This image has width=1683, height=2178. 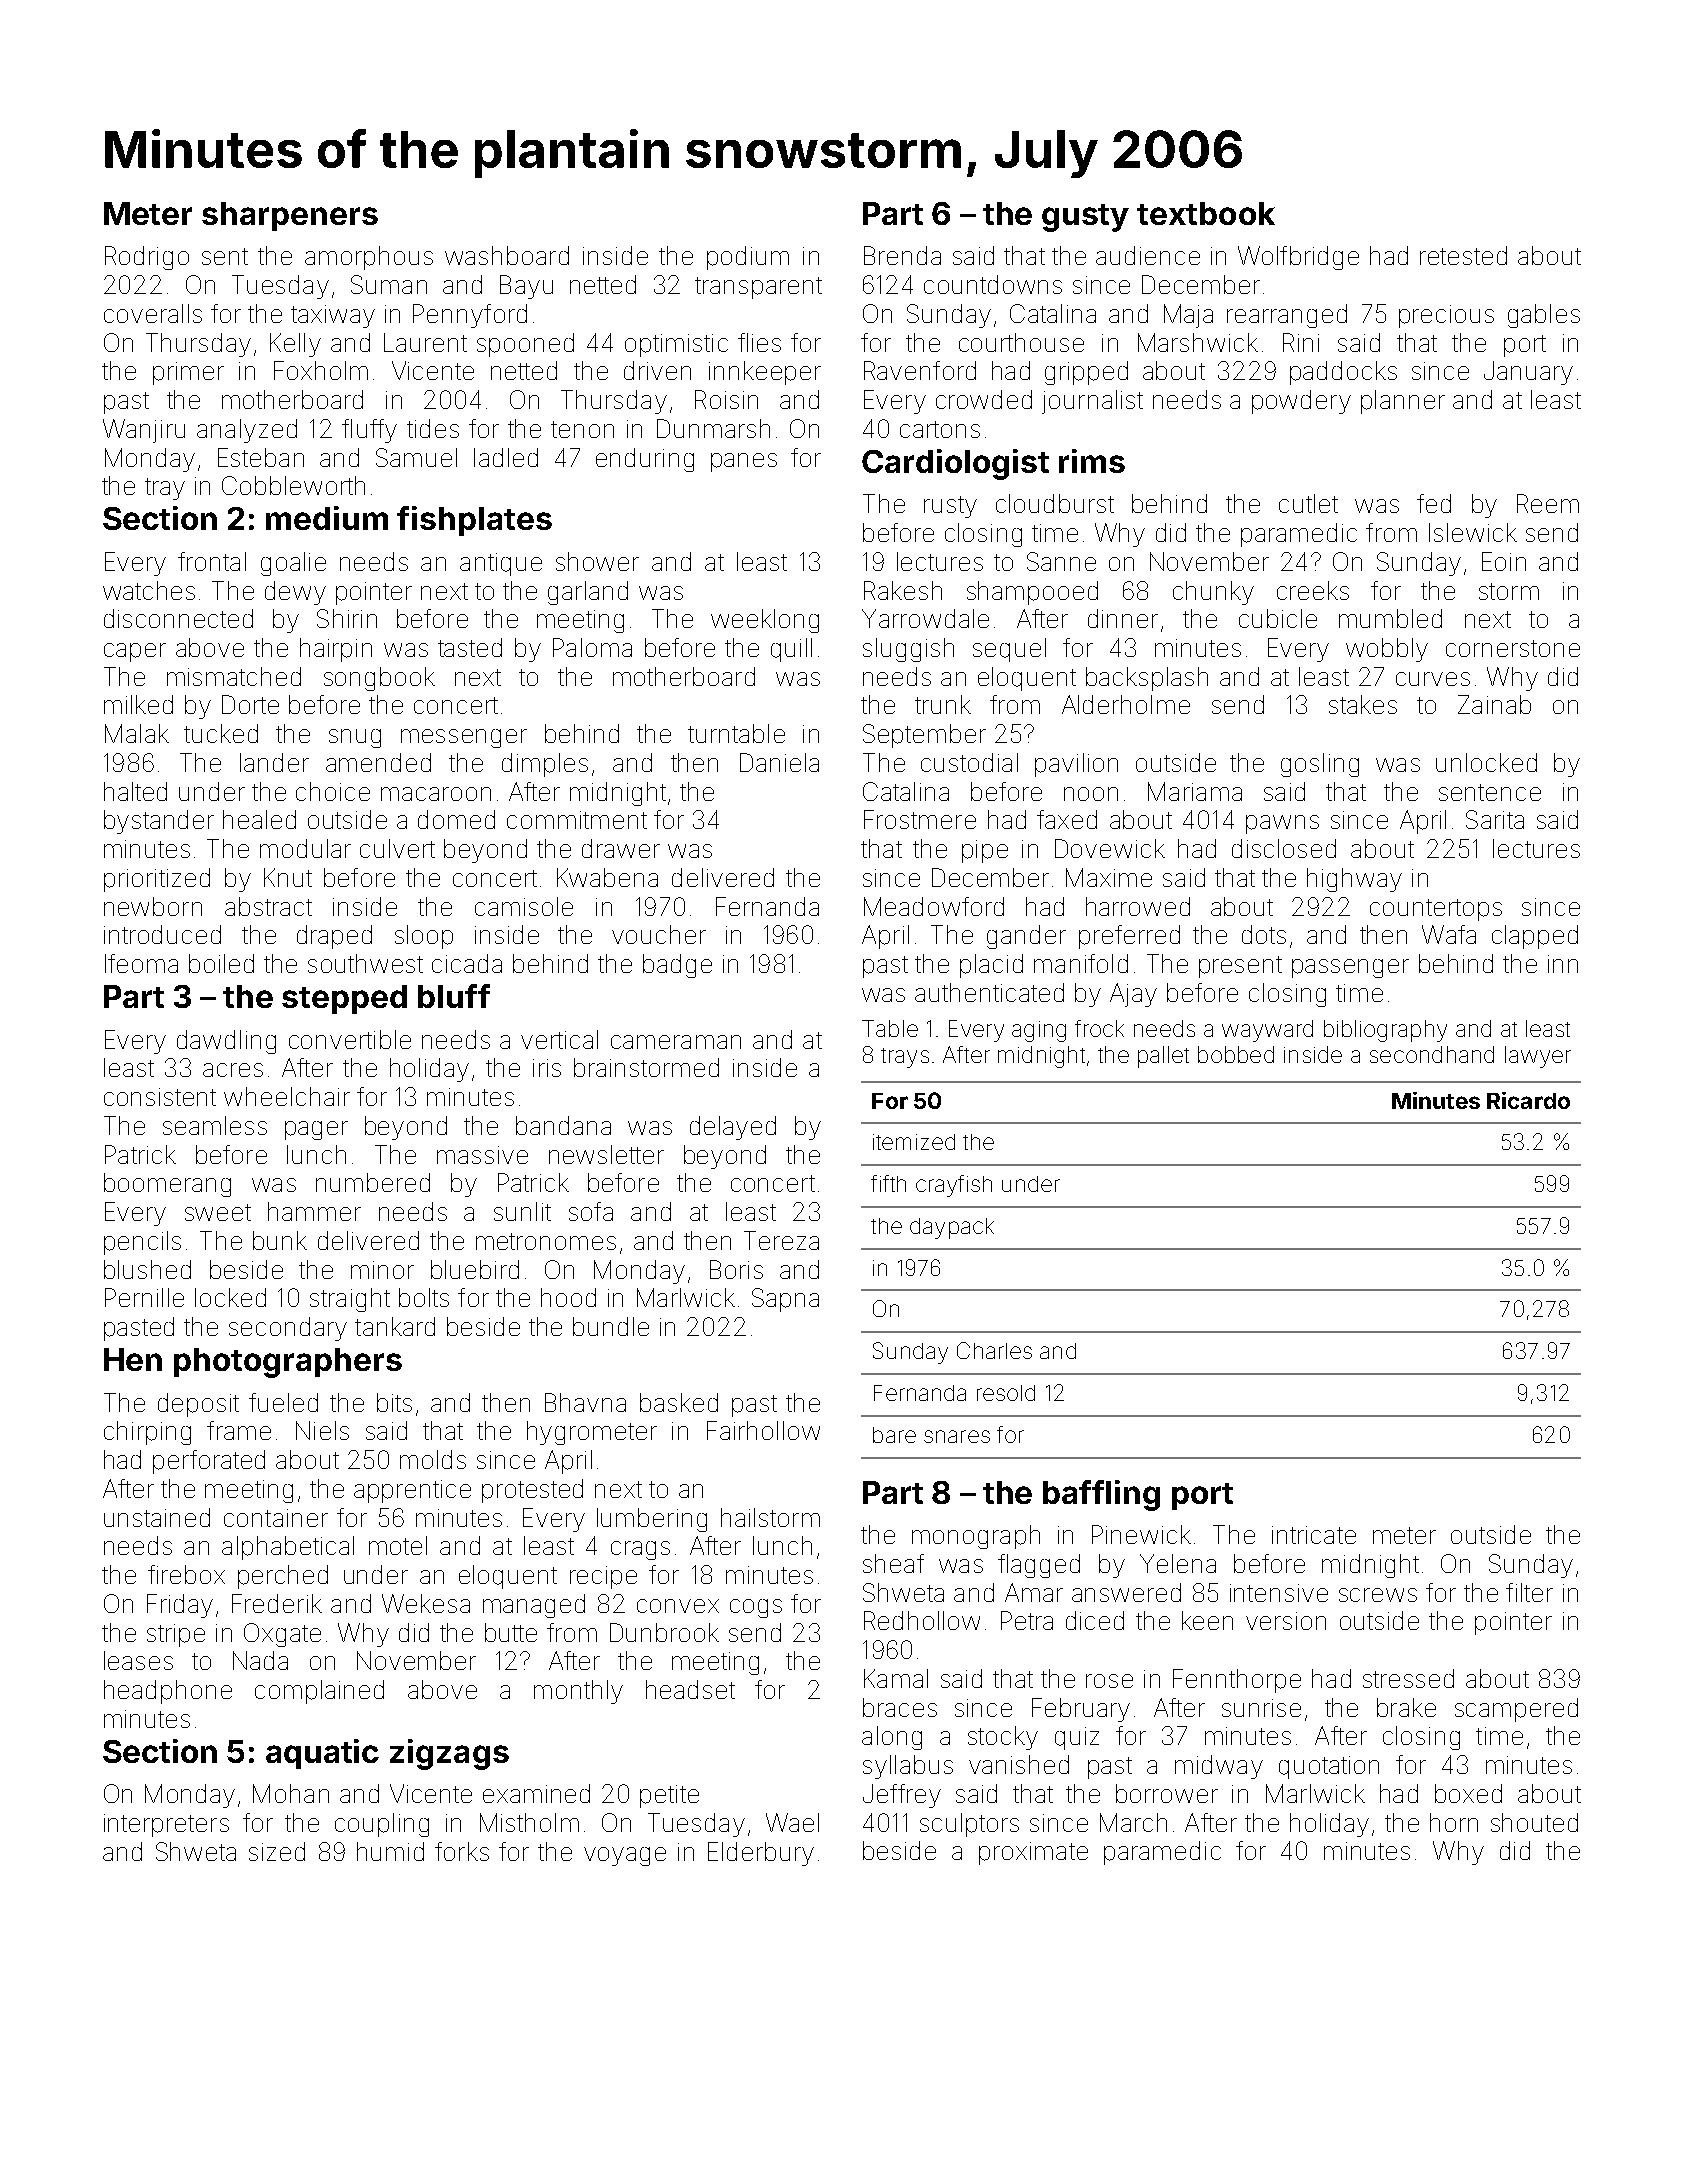 I want to click on snares, so click(x=957, y=1436).
